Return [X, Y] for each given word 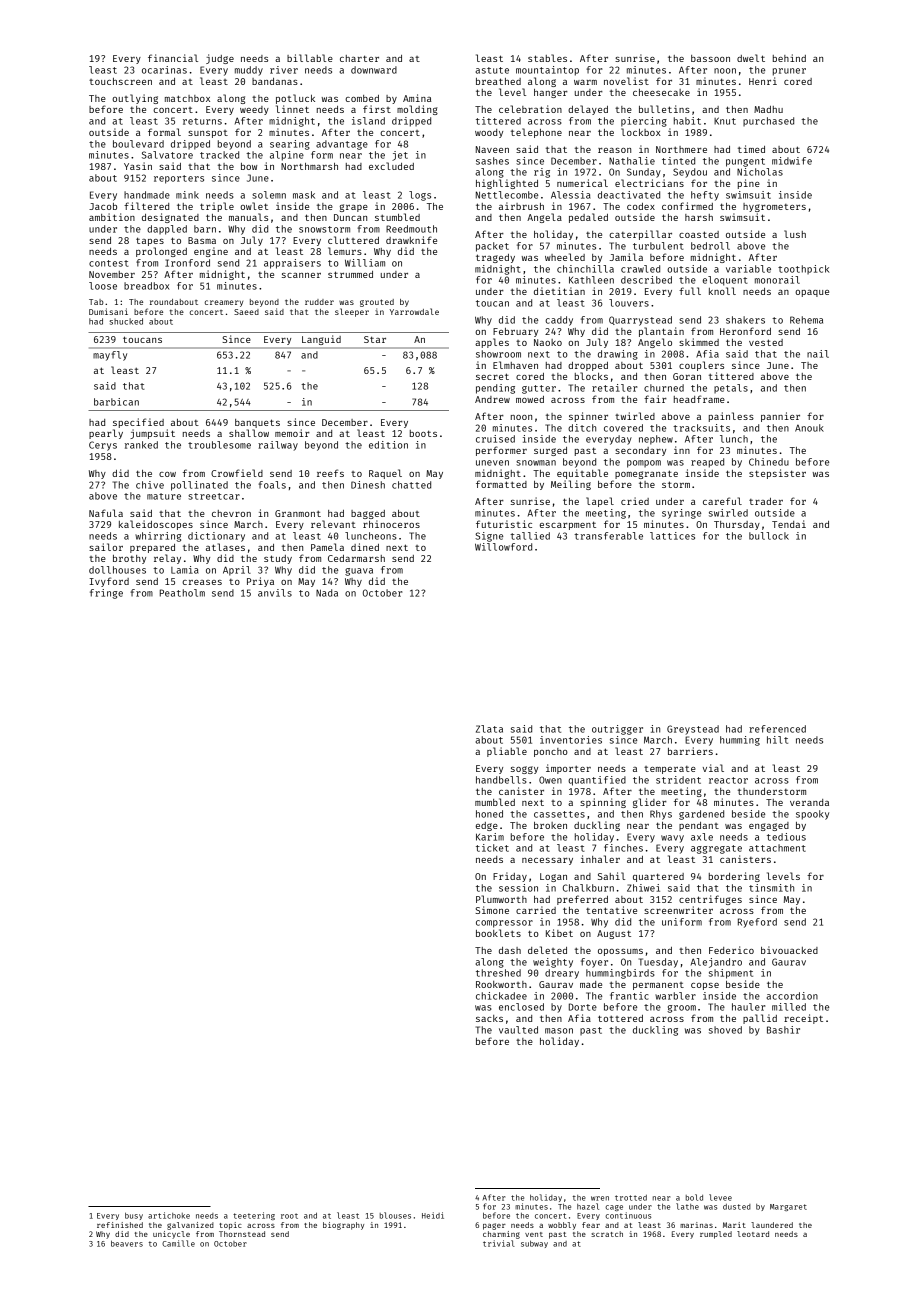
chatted [411, 485]
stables [547, 58]
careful [722, 501]
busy [134, 1216]
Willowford [503, 547]
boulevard [138, 144]
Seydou [690, 173]
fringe [106, 594]
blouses [395, 1215]
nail [818, 354]
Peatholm [182, 593]
